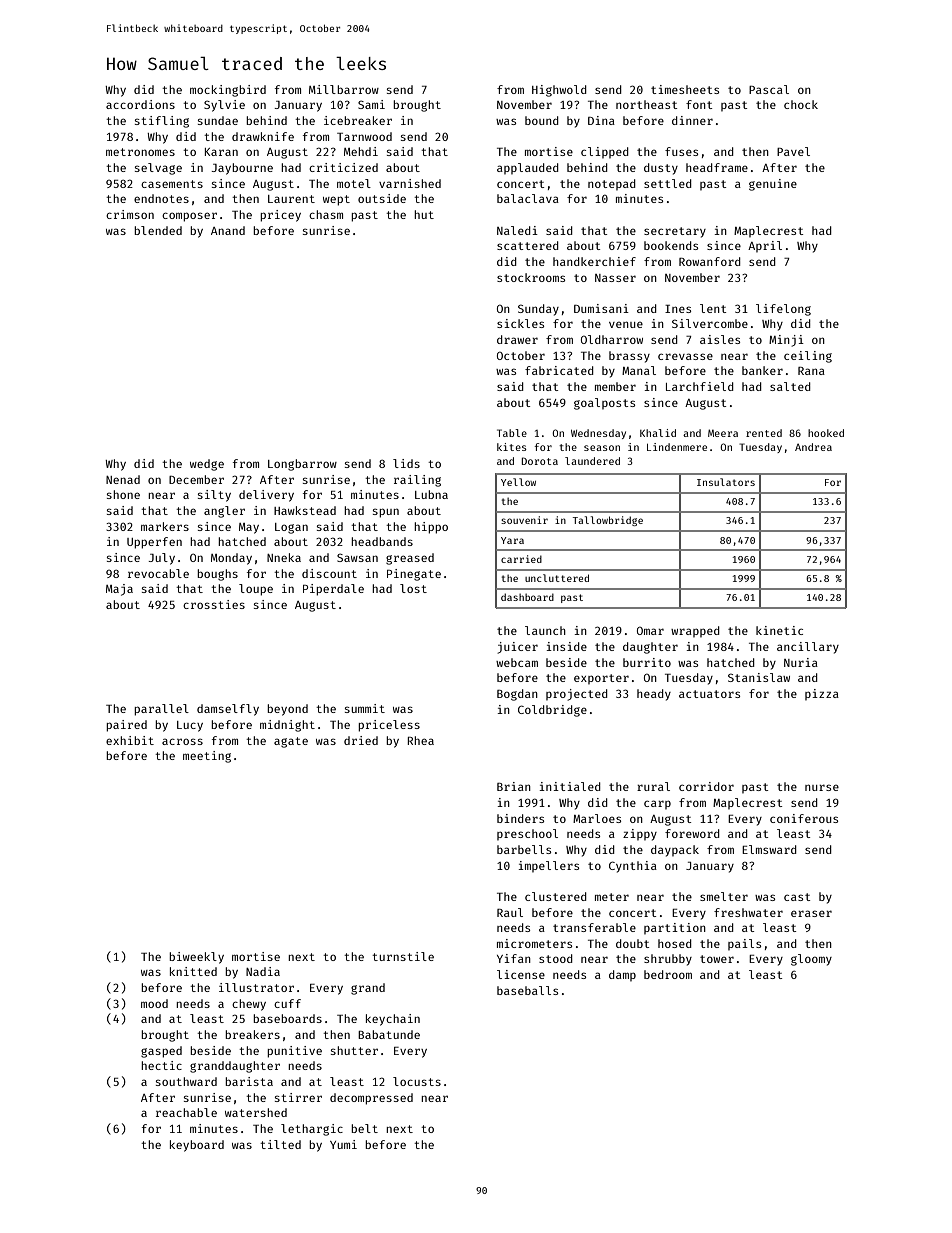  I want to click on hooked, so click(826, 433).
